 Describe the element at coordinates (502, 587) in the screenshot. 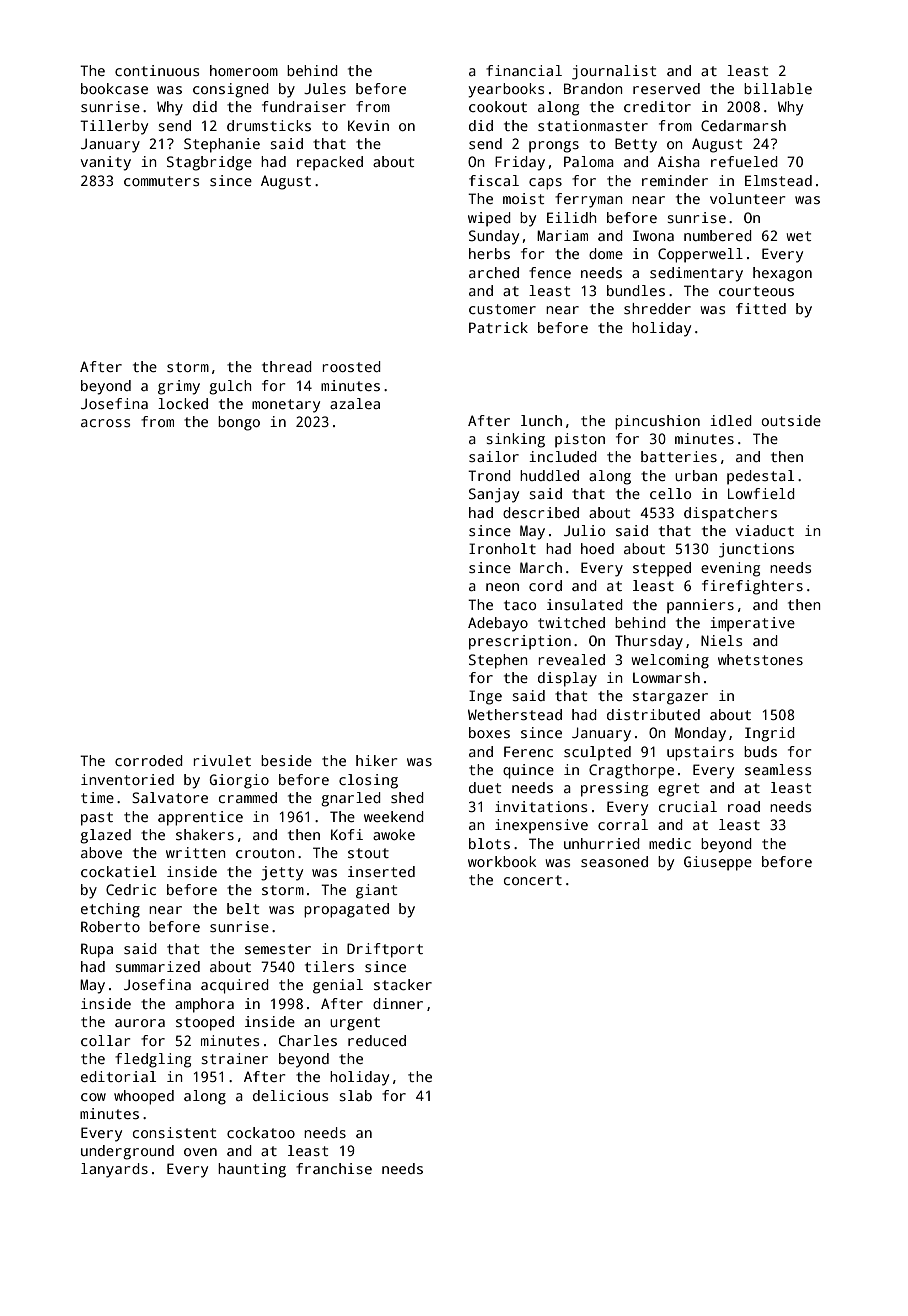

I see `neon` at that location.
